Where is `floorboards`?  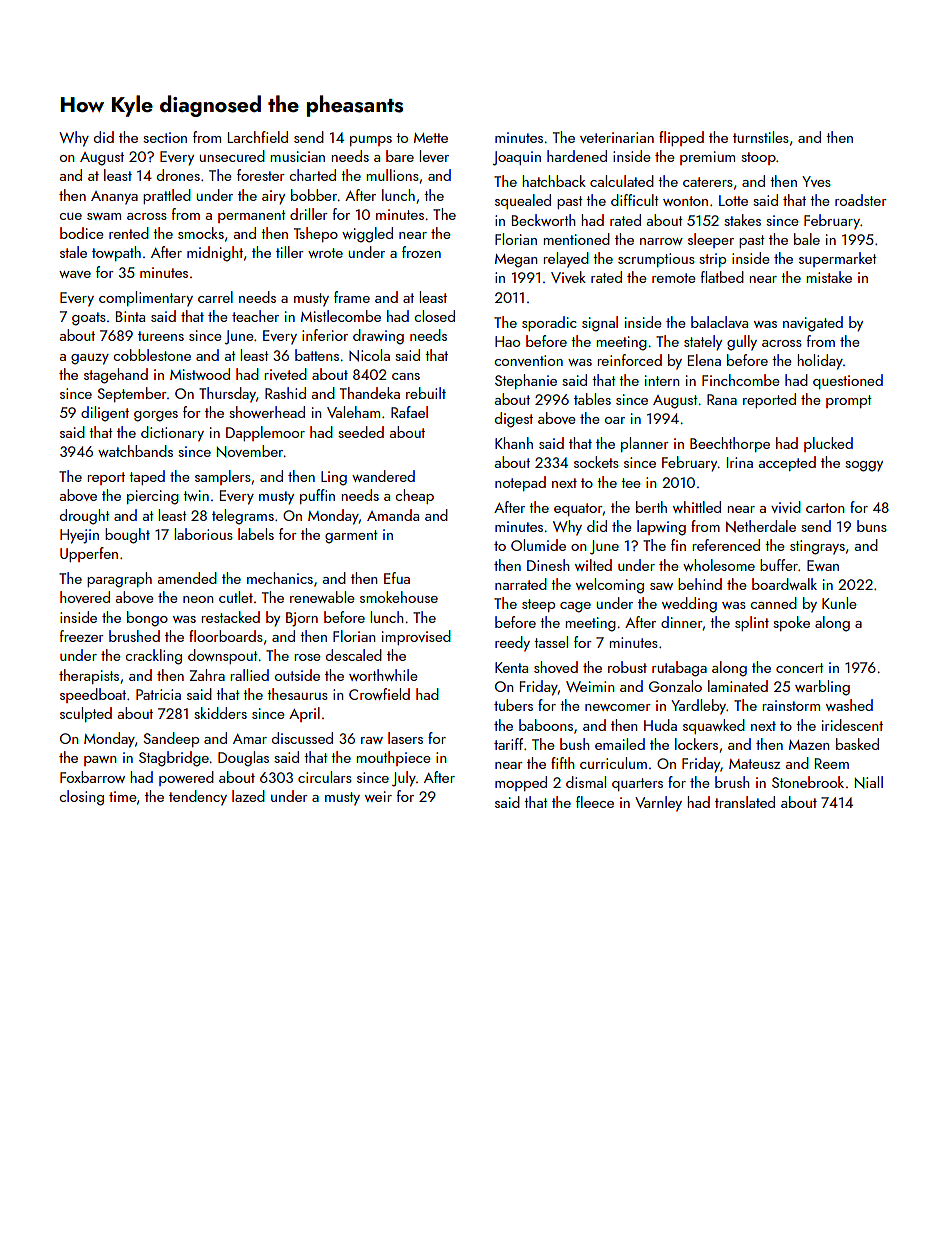 floorboards is located at coordinates (226, 636).
